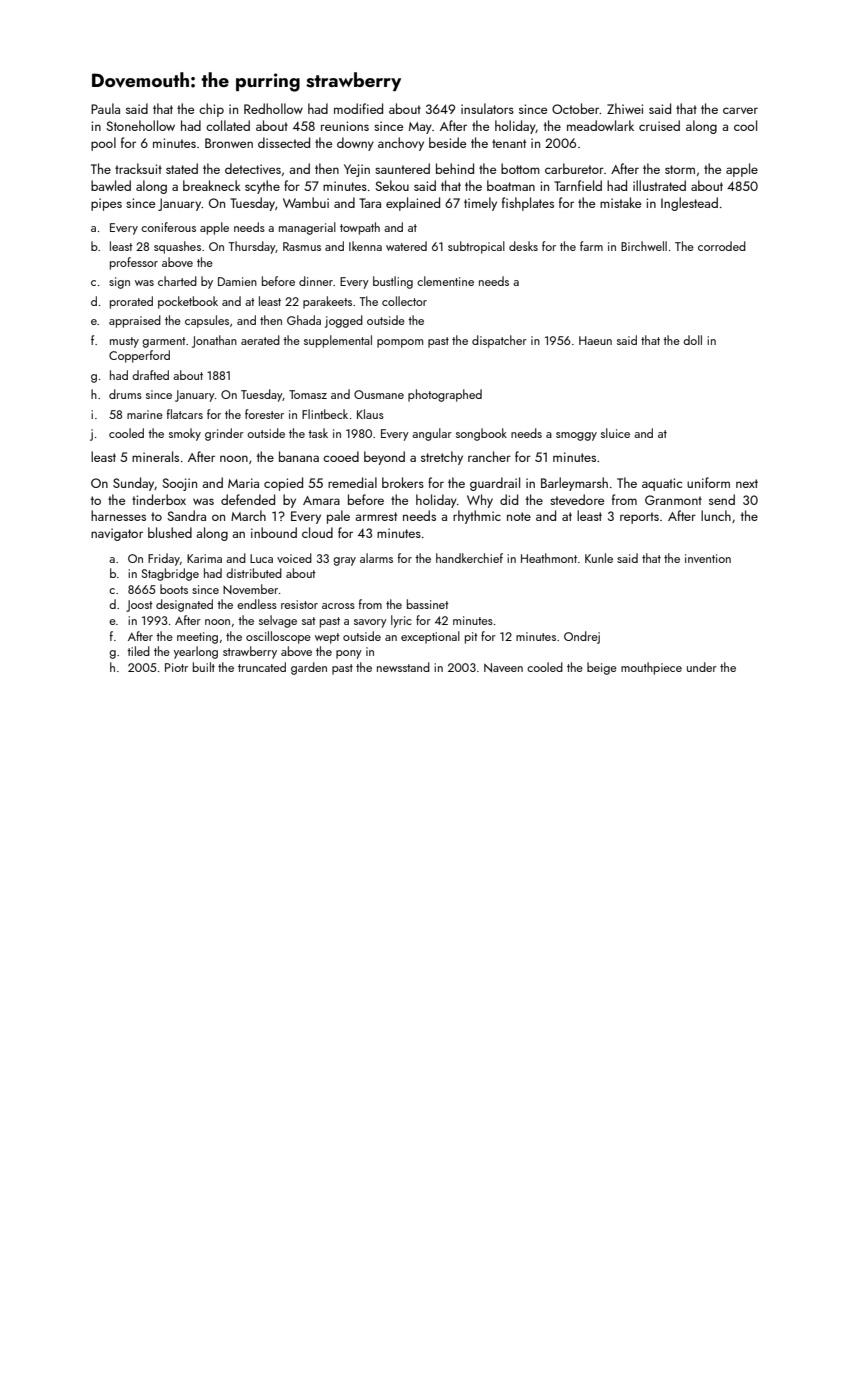 Image resolution: width=849 pixels, height=1400 pixels. Describe the element at coordinates (338, 341) in the image. I see `supplemental` at that location.
